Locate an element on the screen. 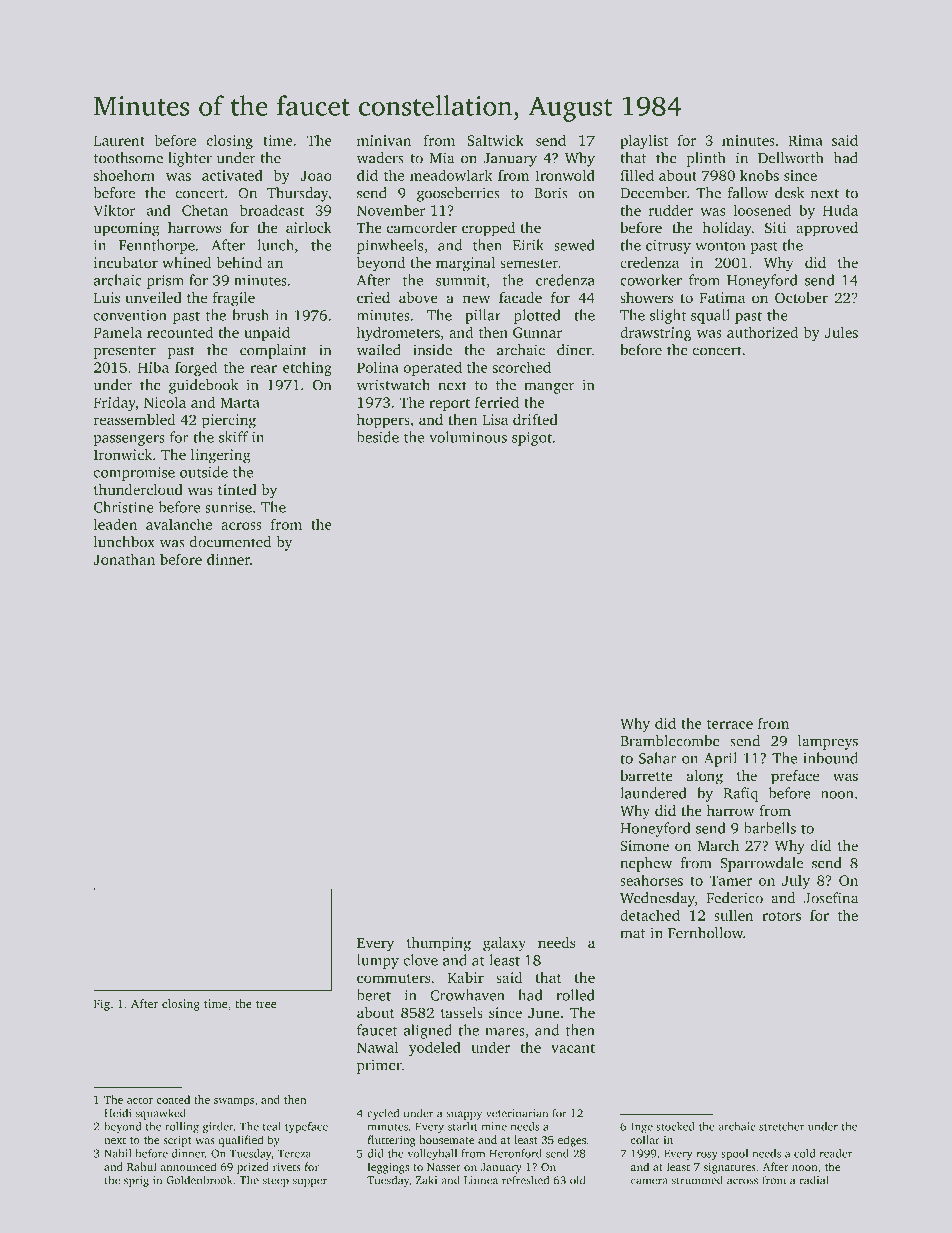 The height and width of the screenshot is (1233, 952). terrace is located at coordinates (730, 724).
